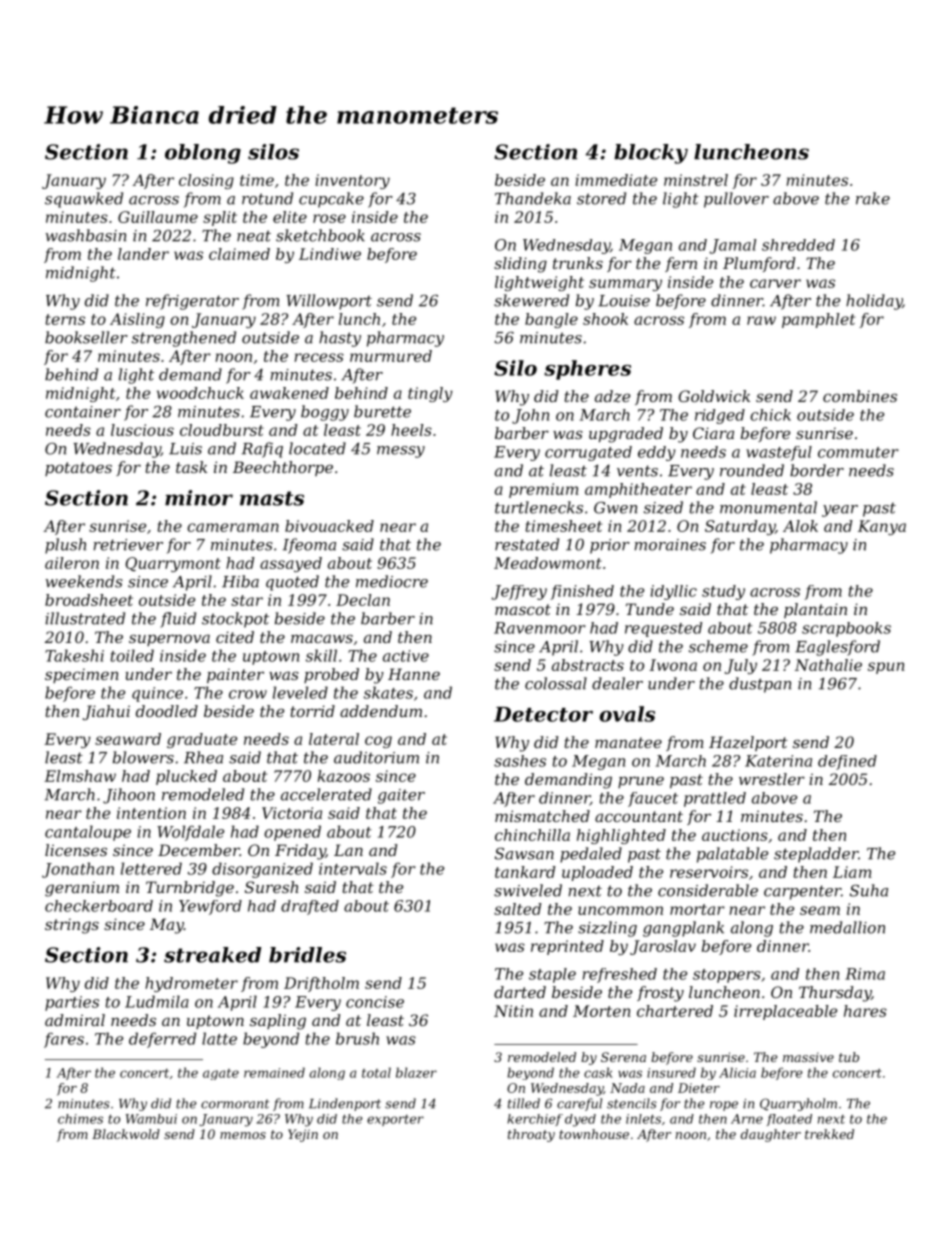 This screenshot has width=952, height=1233. Describe the element at coordinates (376, 757) in the screenshot. I see `auditorium` at that location.
